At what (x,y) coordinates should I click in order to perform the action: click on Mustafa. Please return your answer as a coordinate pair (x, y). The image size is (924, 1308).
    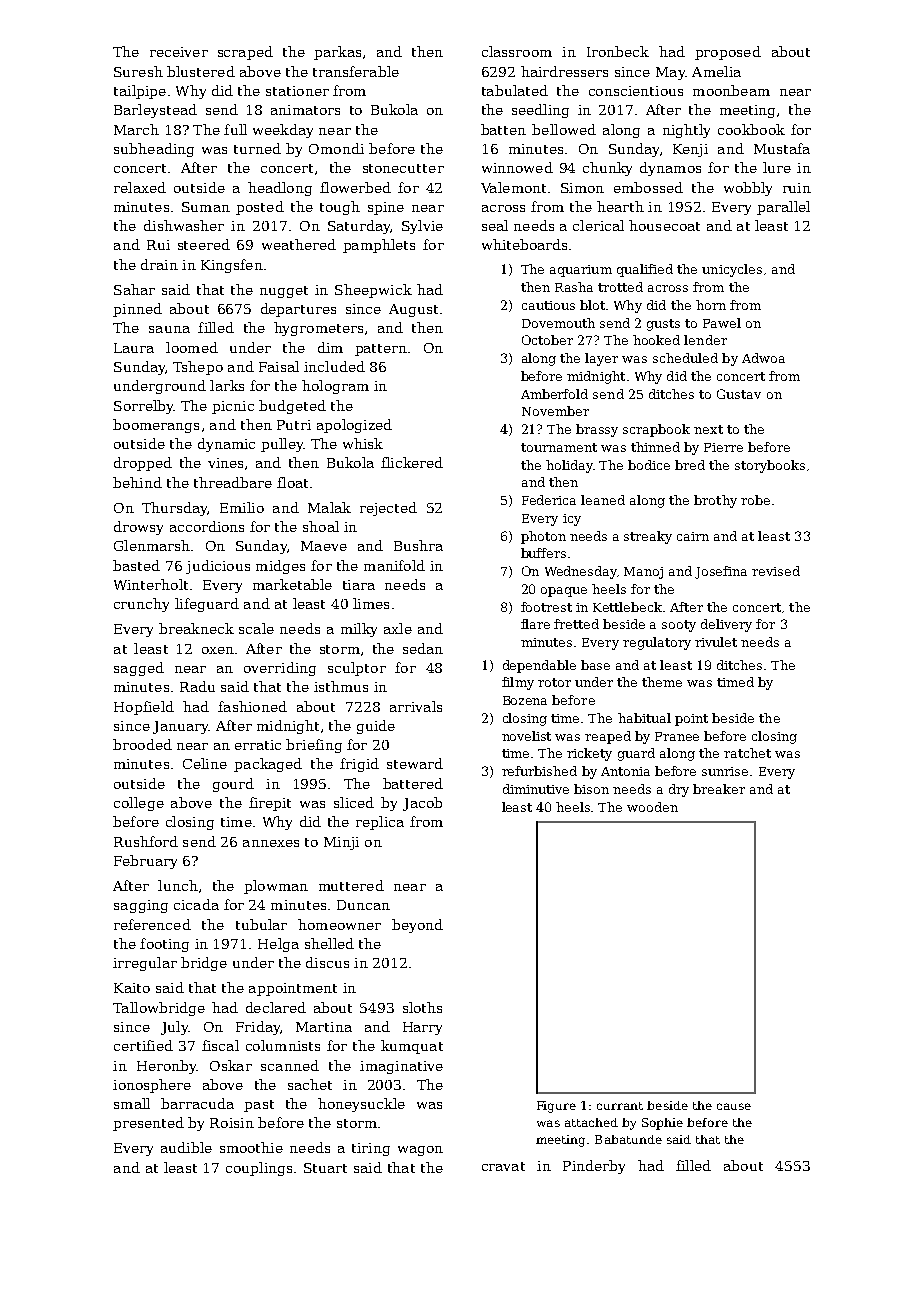
    Looking at the image, I should click on (782, 148).
